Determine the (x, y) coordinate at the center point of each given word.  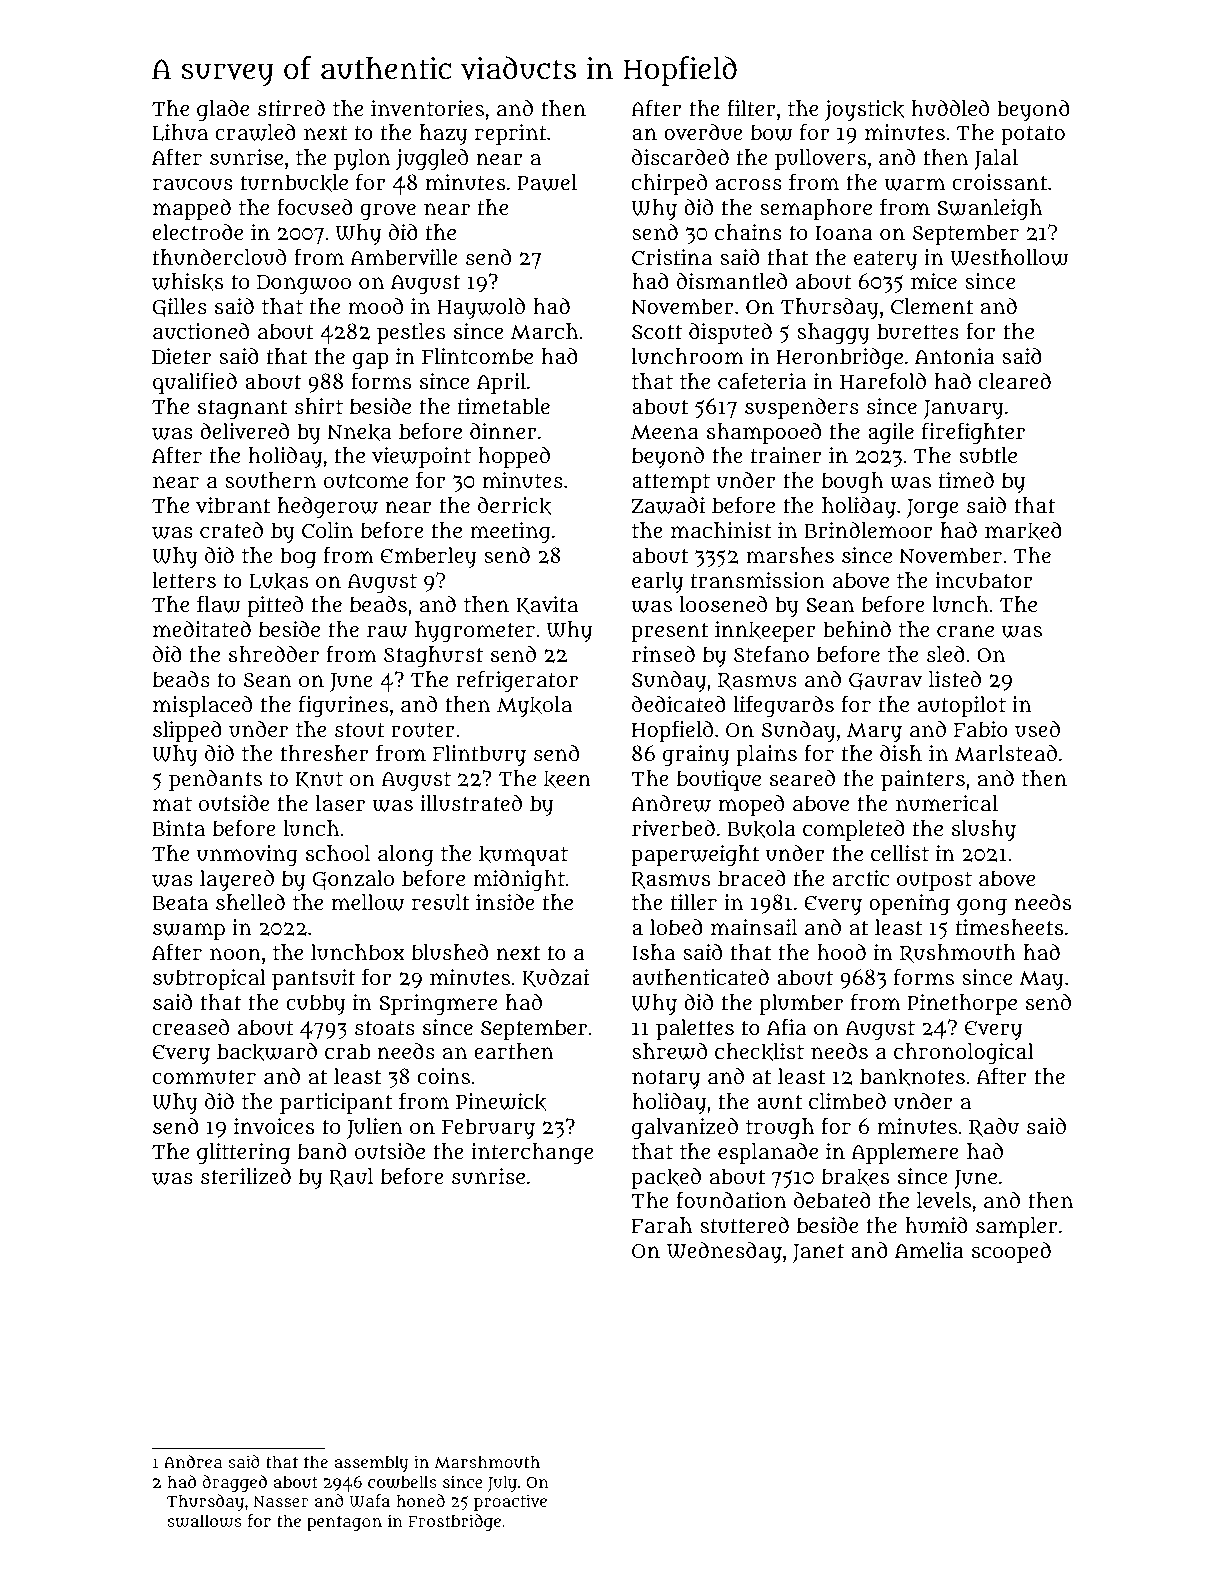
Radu (994, 1127)
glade (223, 111)
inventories (427, 108)
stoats (385, 1028)
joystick (864, 110)
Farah (662, 1225)
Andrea (193, 1461)
